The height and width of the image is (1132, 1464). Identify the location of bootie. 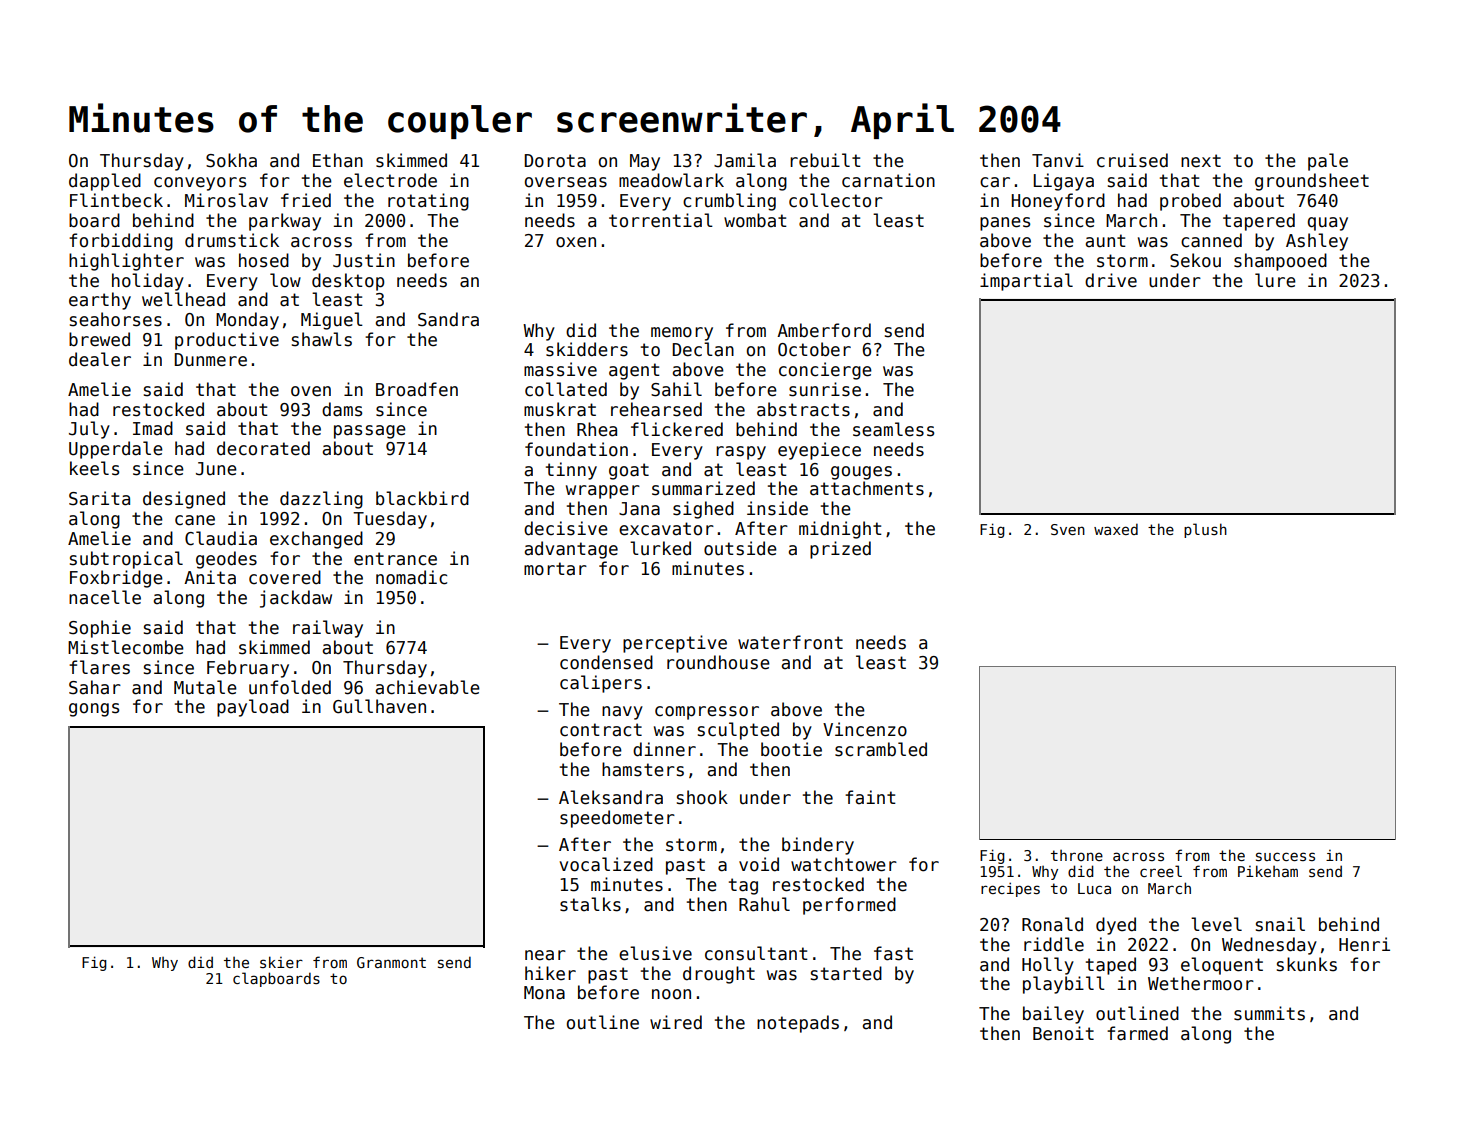
(791, 749).
